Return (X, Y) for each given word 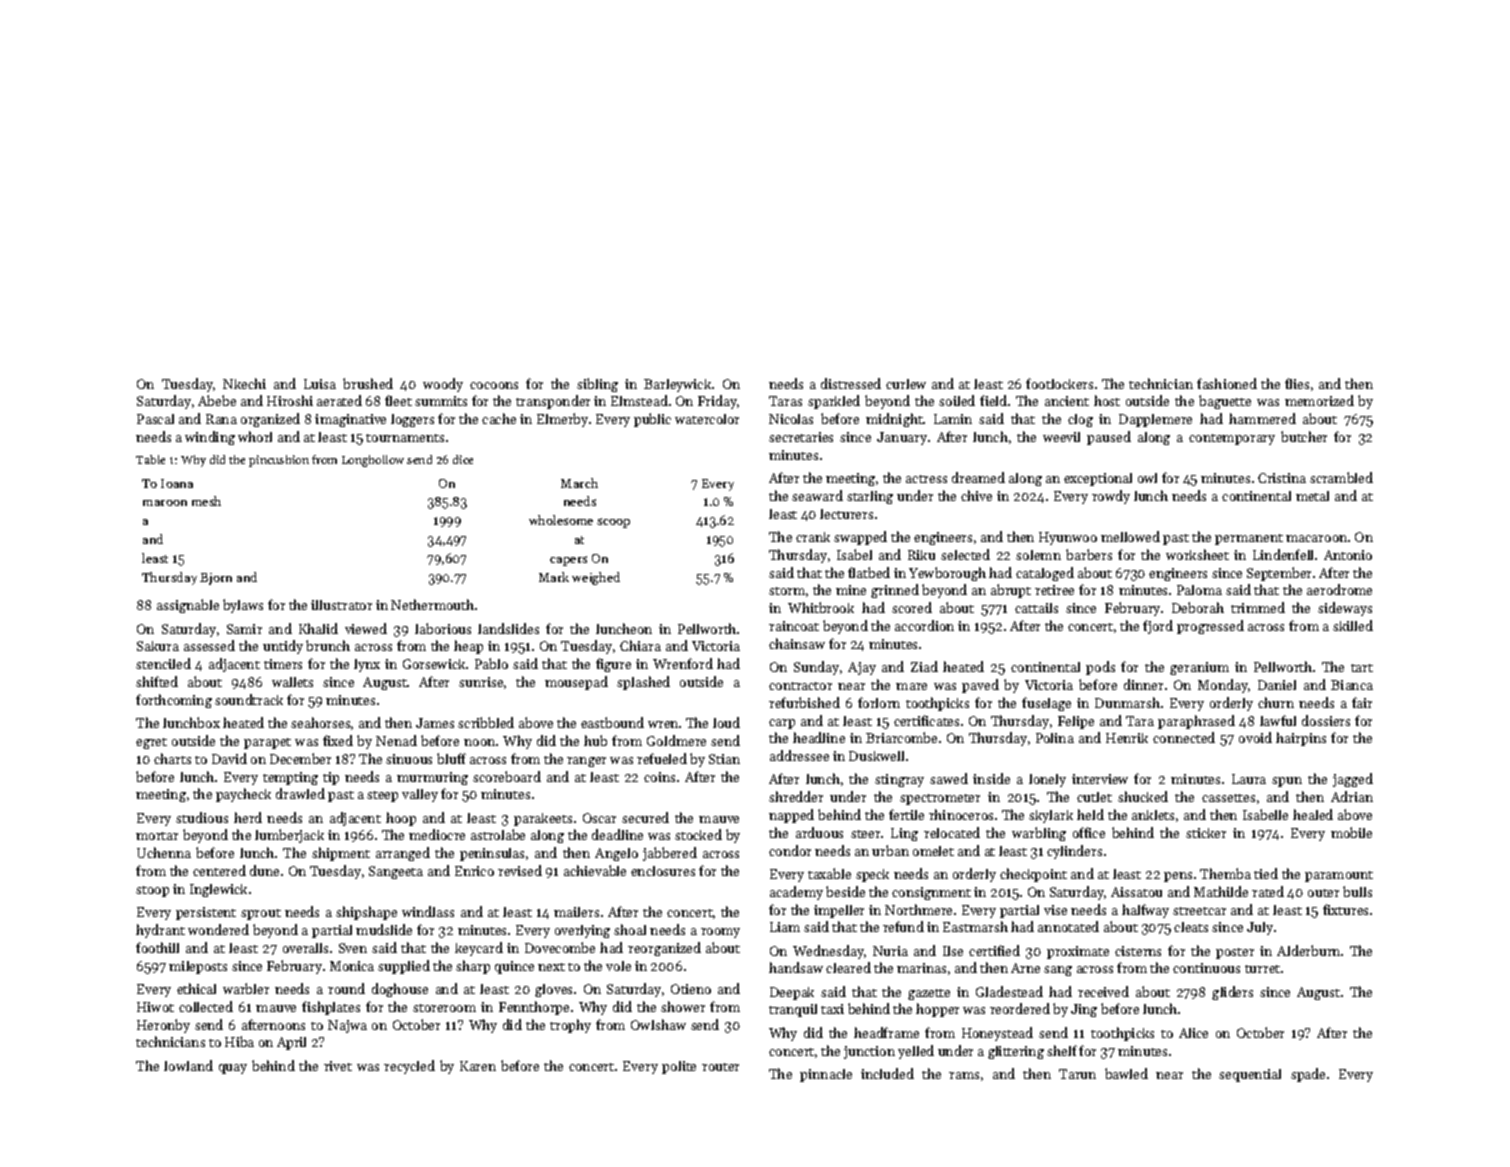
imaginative (350, 420)
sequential (1250, 1075)
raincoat (794, 626)
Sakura (158, 646)
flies (1297, 383)
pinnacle (826, 1075)
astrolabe (498, 834)
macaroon (1316, 538)
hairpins (1301, 739)
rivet (338, 1066)
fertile (906, 814)
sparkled (834, 402)
